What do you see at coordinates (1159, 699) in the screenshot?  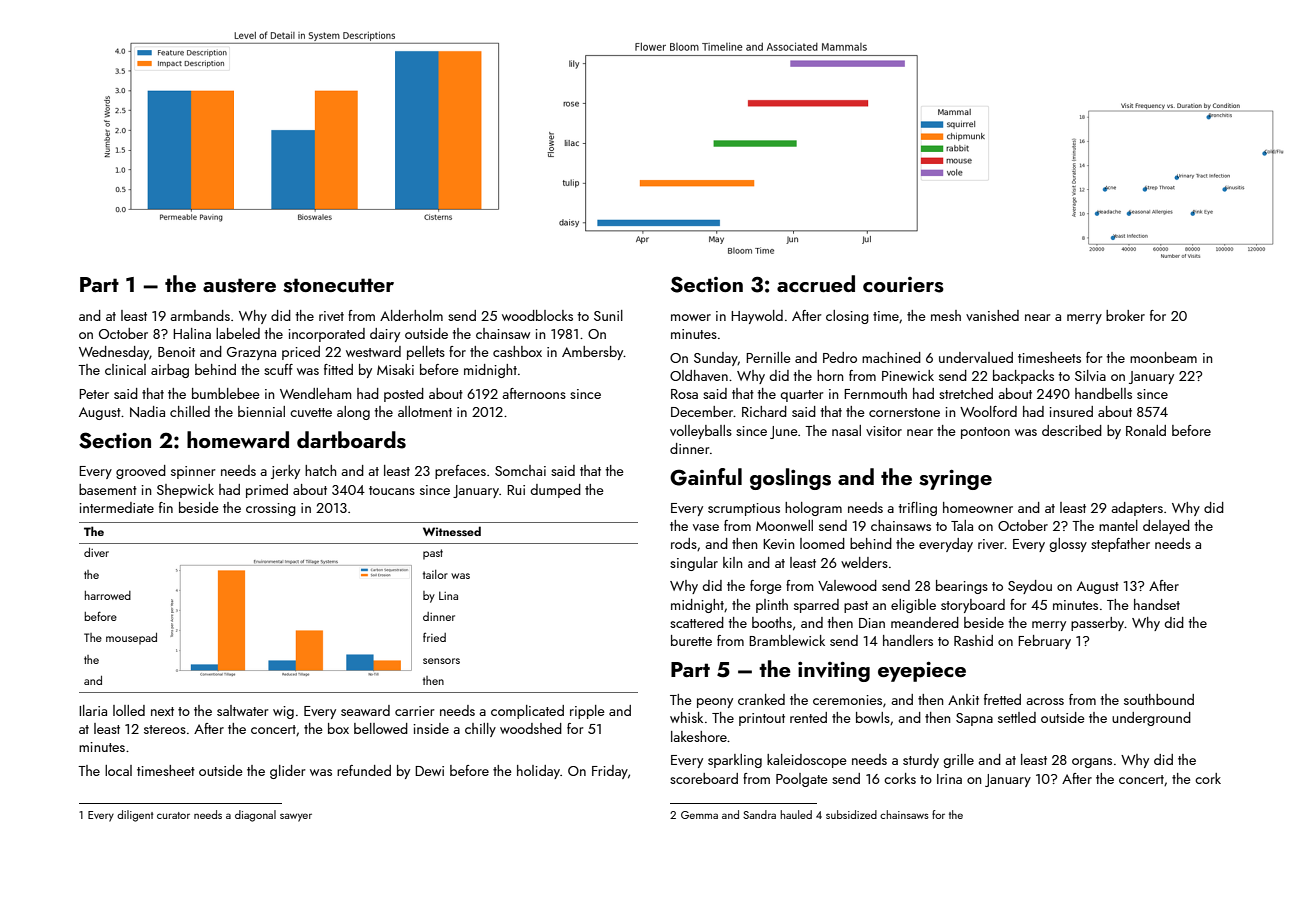 I see `southbound` at bounding box center [1159, 699].
